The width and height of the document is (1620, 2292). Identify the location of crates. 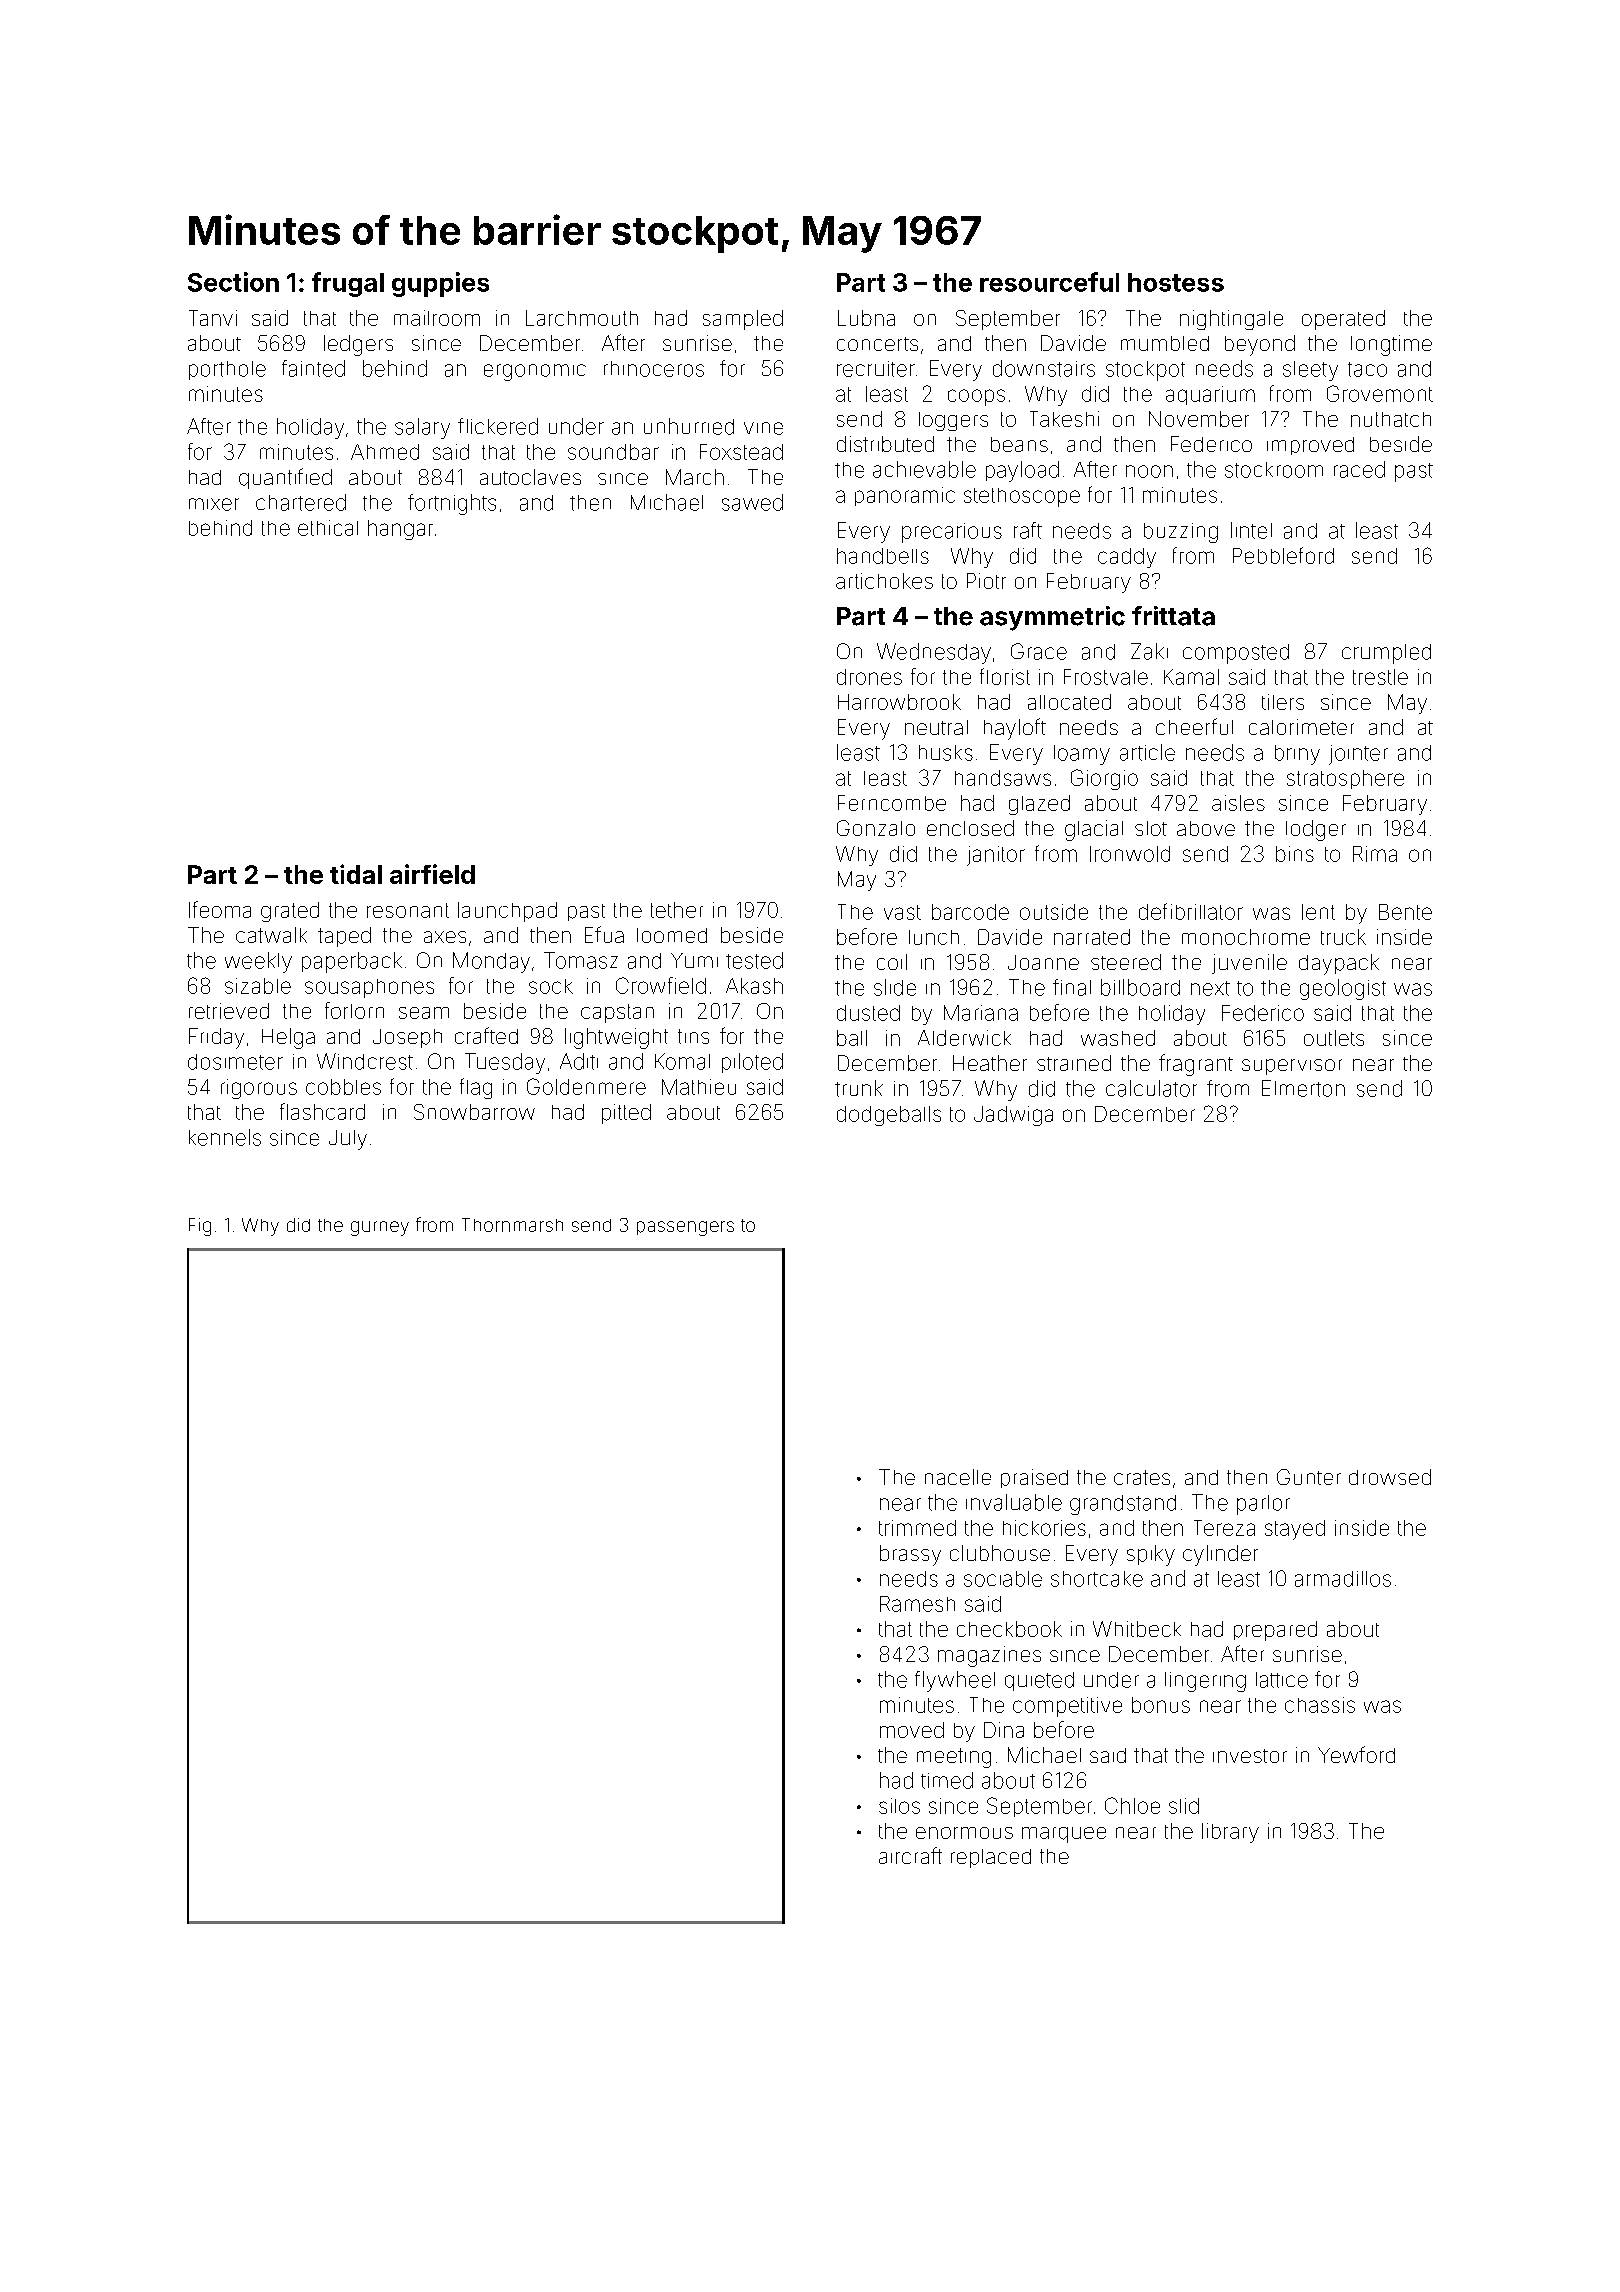
(1142, 1477).
